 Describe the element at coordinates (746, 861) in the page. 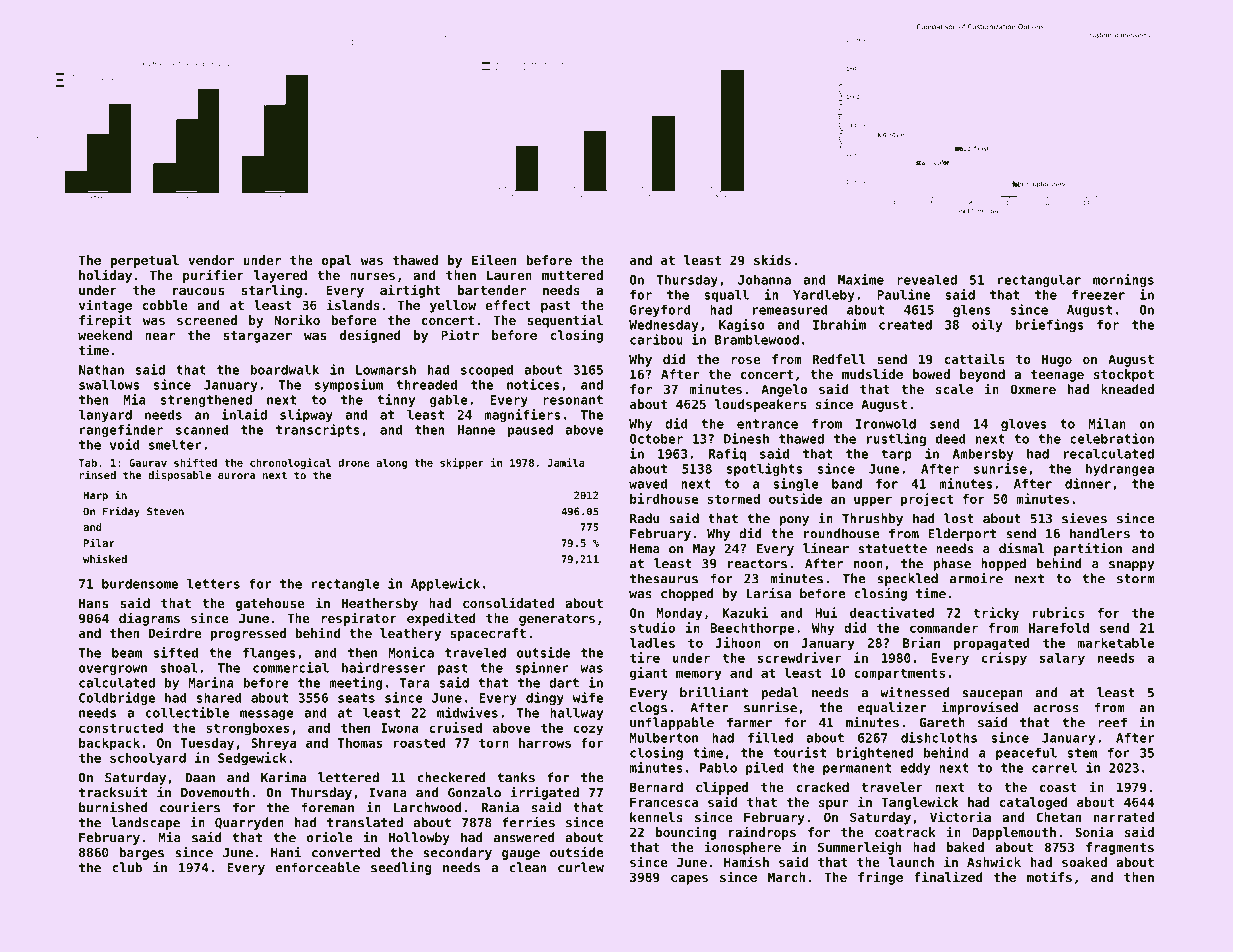

I see `Hamish` at that location.
